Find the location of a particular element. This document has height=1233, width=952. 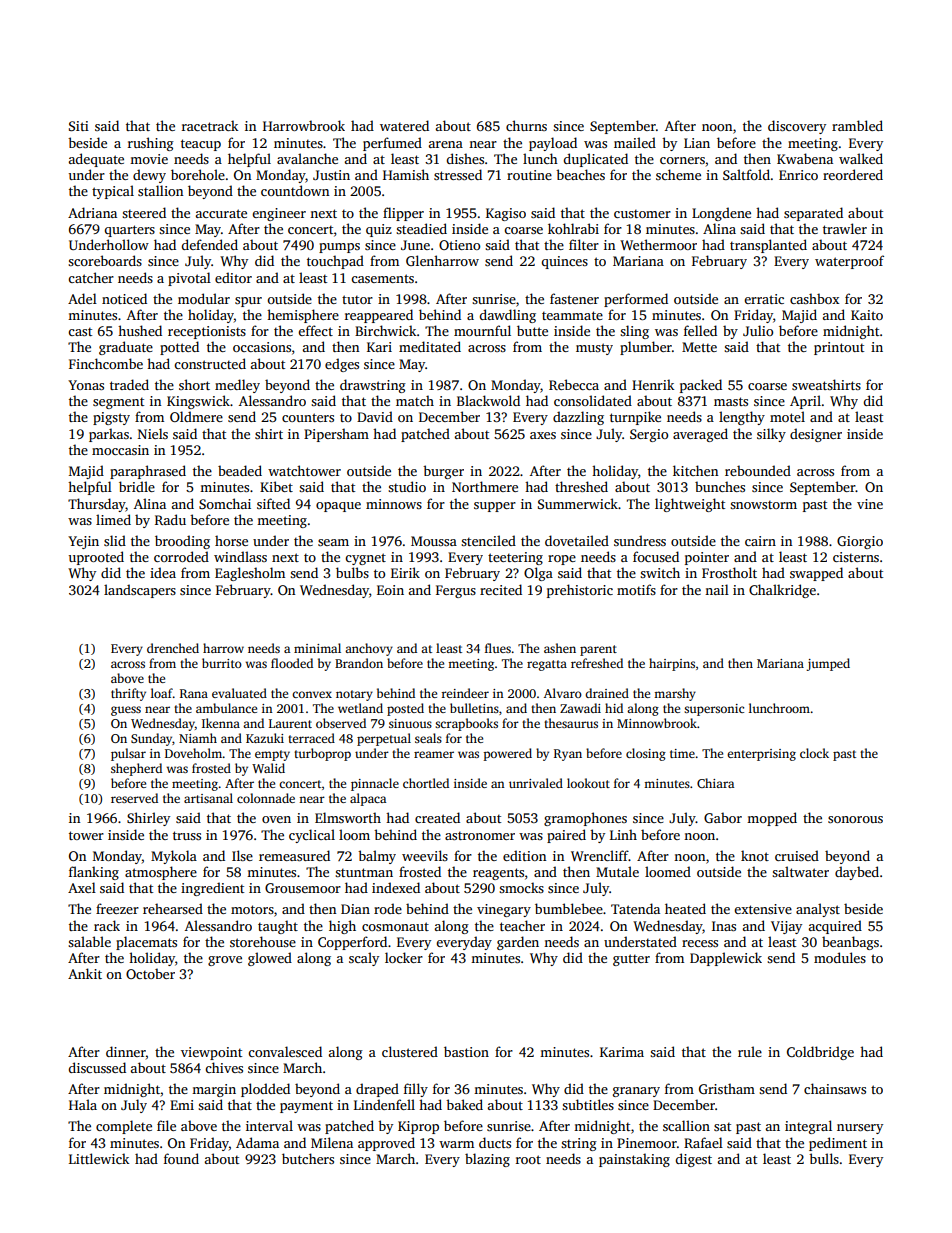

studio is located at coordinates (407, 486).
